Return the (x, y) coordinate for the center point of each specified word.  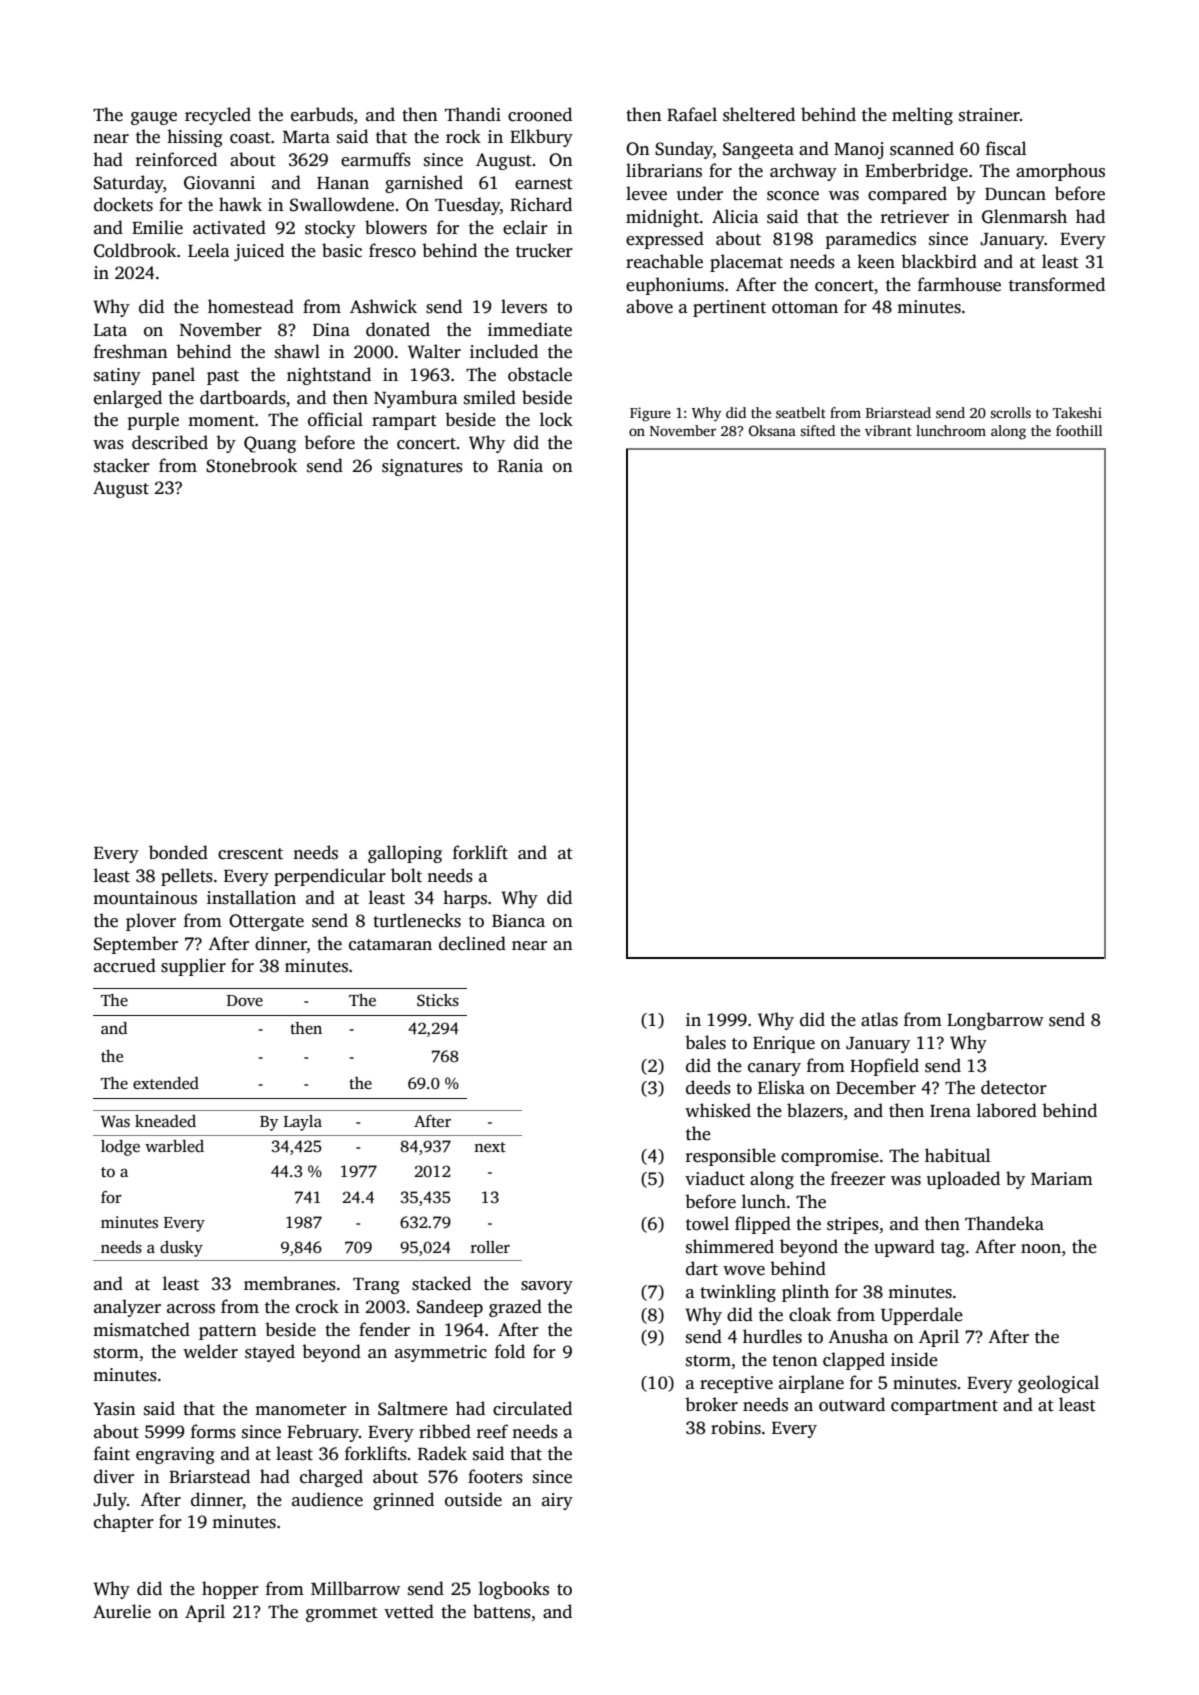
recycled (218, 116)
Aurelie (122, 1611)
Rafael (692, 114)
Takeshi (1077, 412)
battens (502, 1611)
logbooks (514, 1590)
